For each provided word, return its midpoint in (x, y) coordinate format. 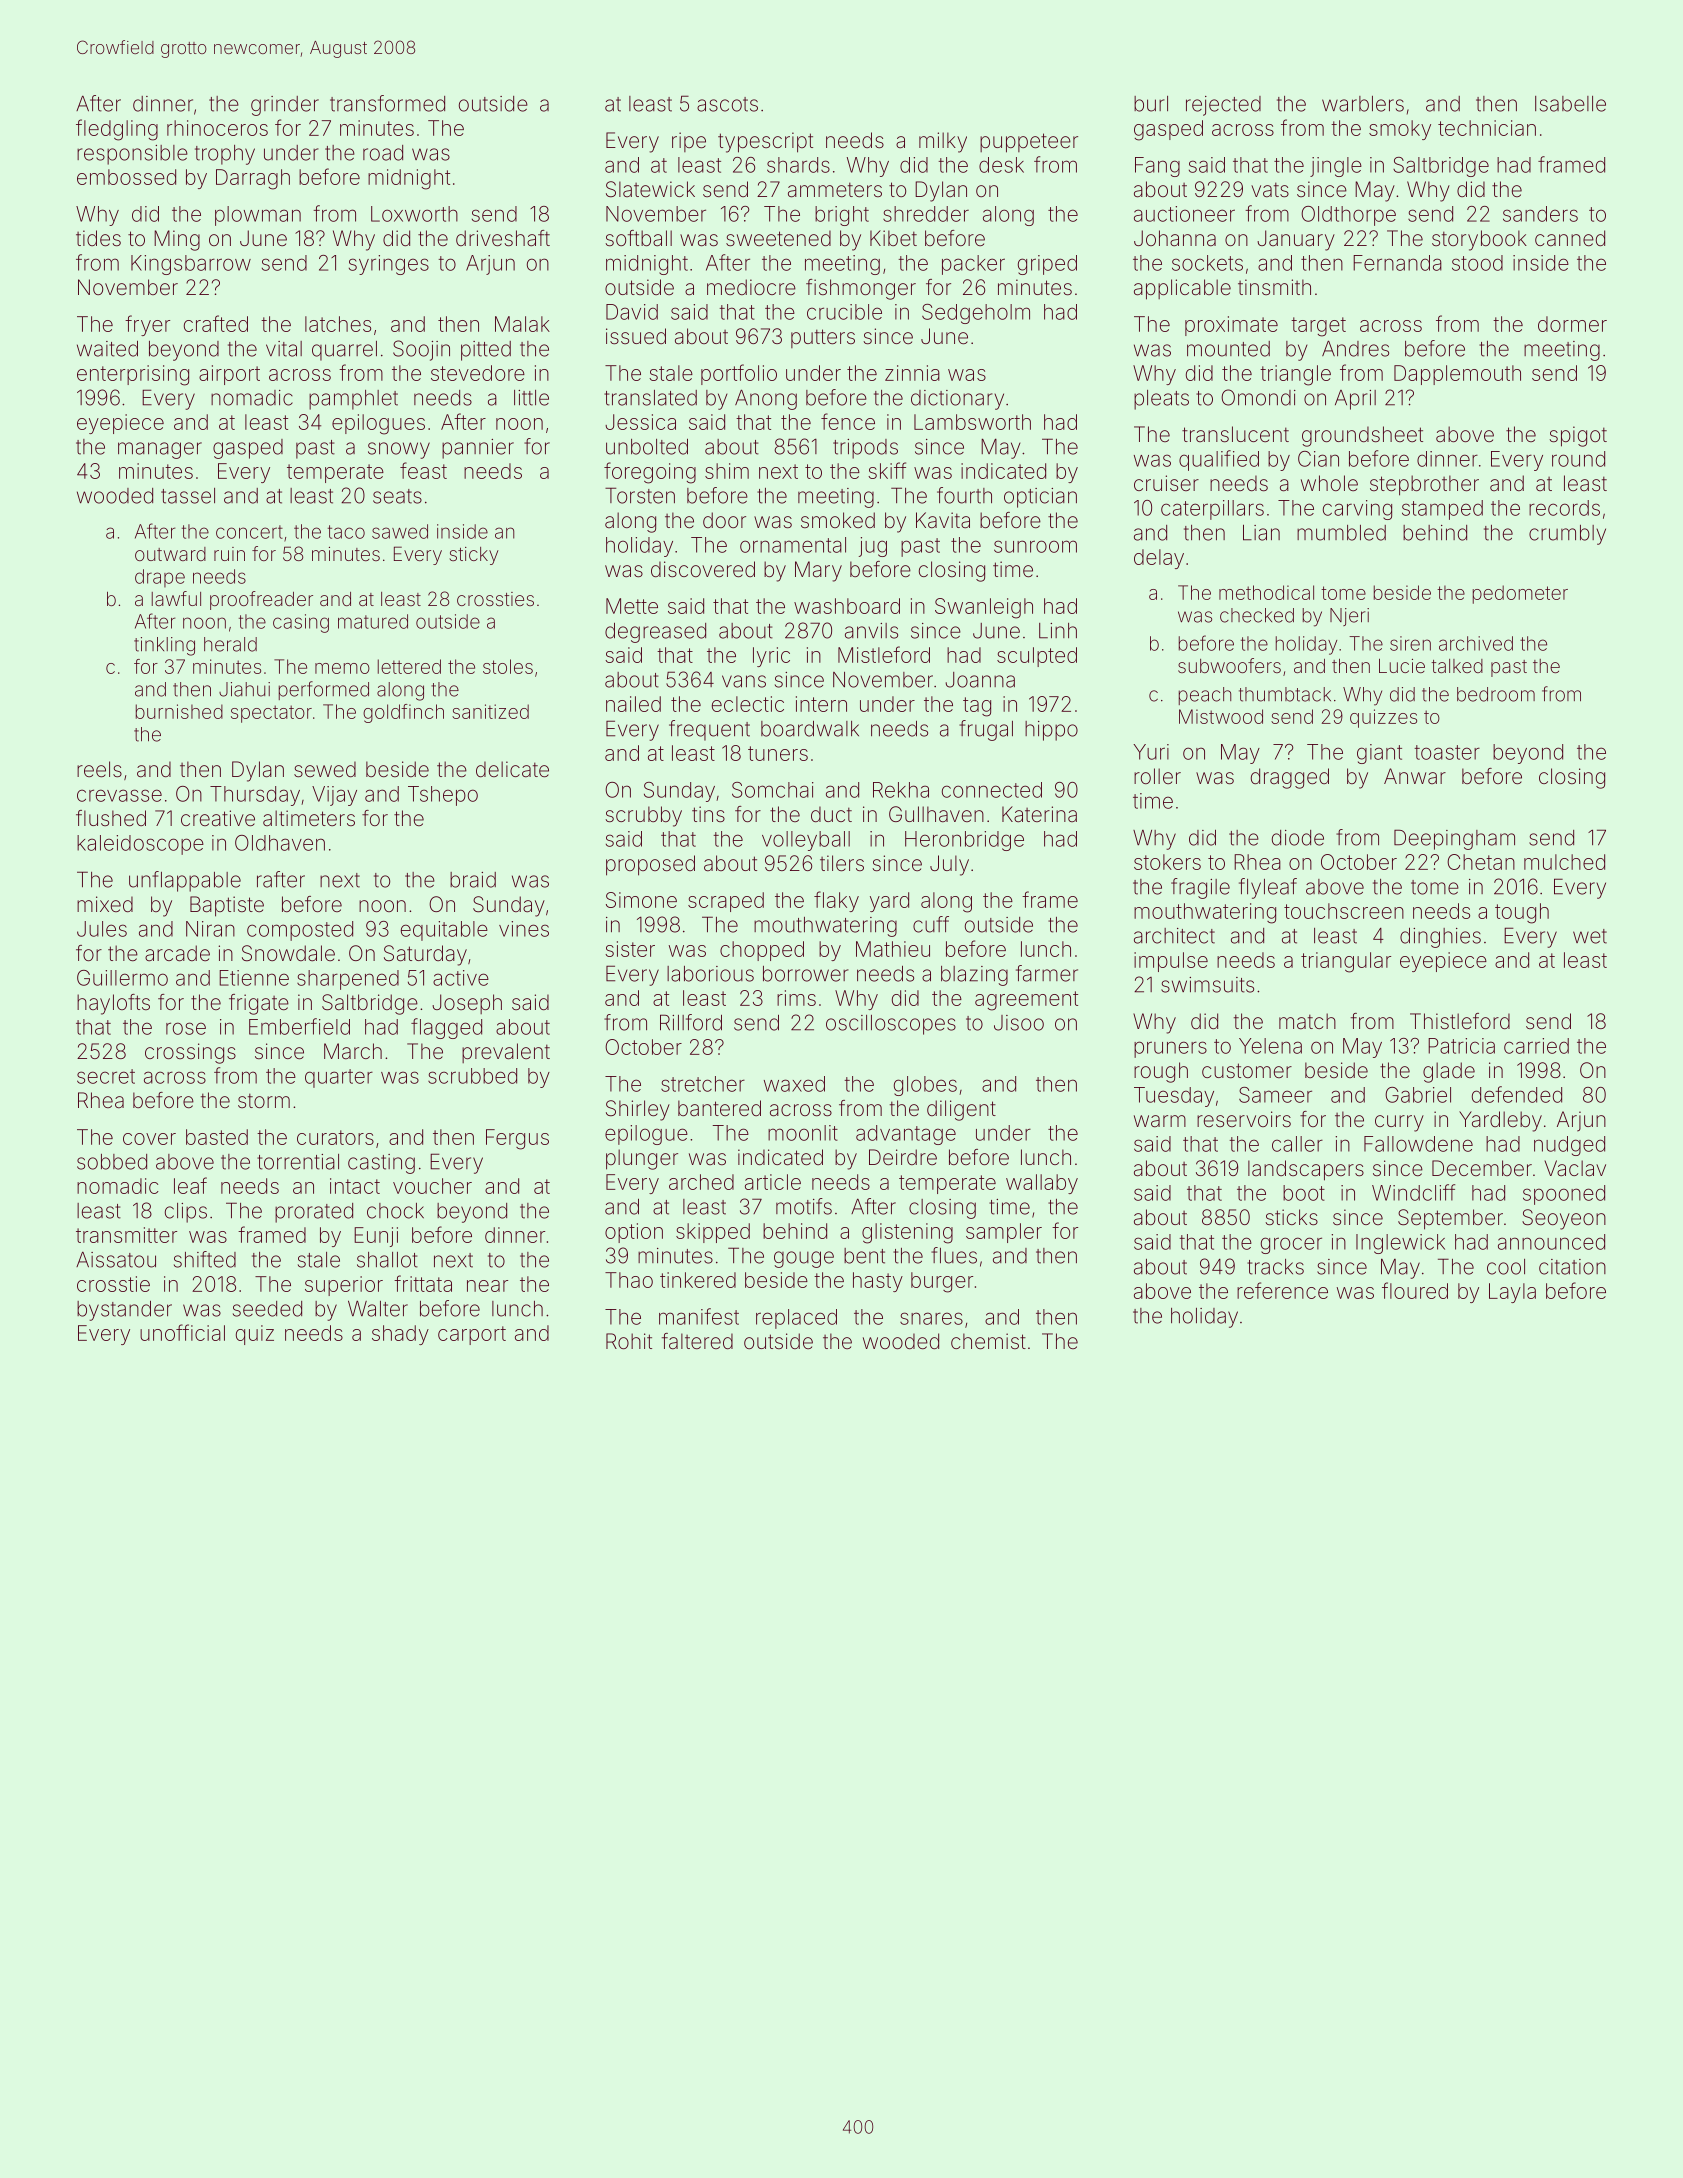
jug (873, 547)
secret (106, 1076)
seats (397, 496)
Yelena (1270, 1046)
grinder (285, 106)
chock (395, 1211)
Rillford (691, 1022)
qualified (1219, 460)
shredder (926, 214)
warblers (1363, 104)
